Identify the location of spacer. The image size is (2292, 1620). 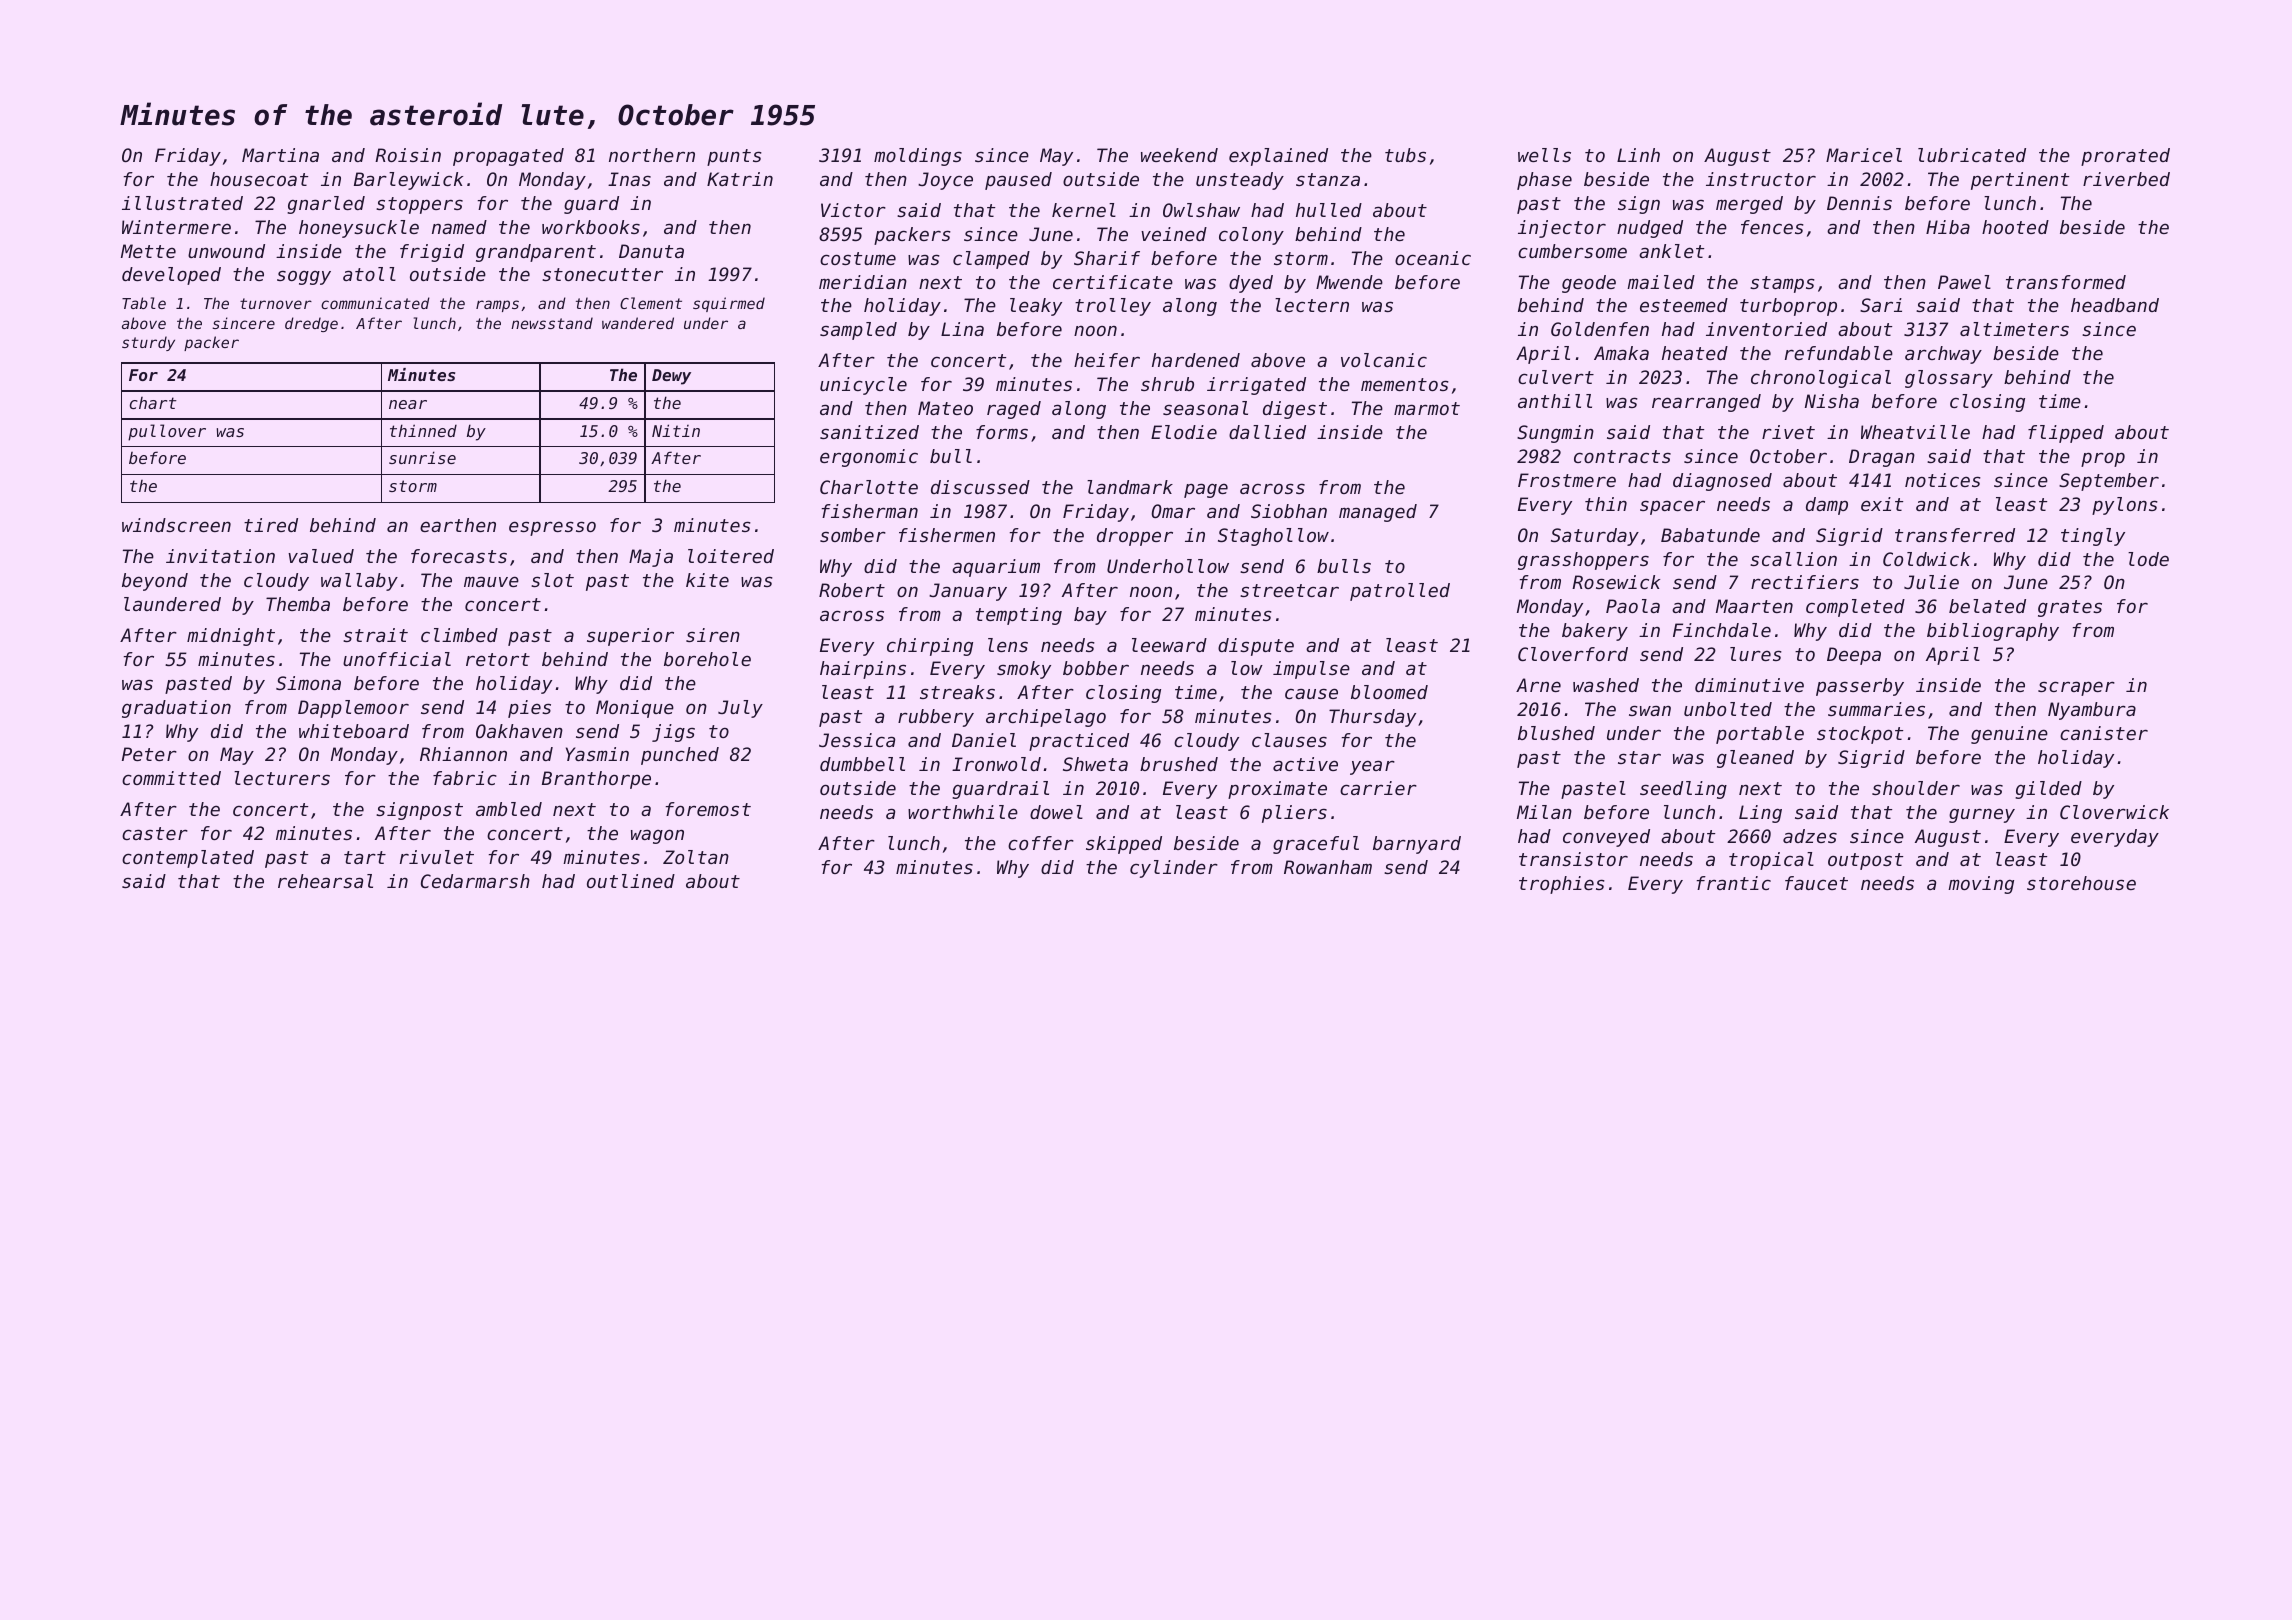
(1672, 507).
